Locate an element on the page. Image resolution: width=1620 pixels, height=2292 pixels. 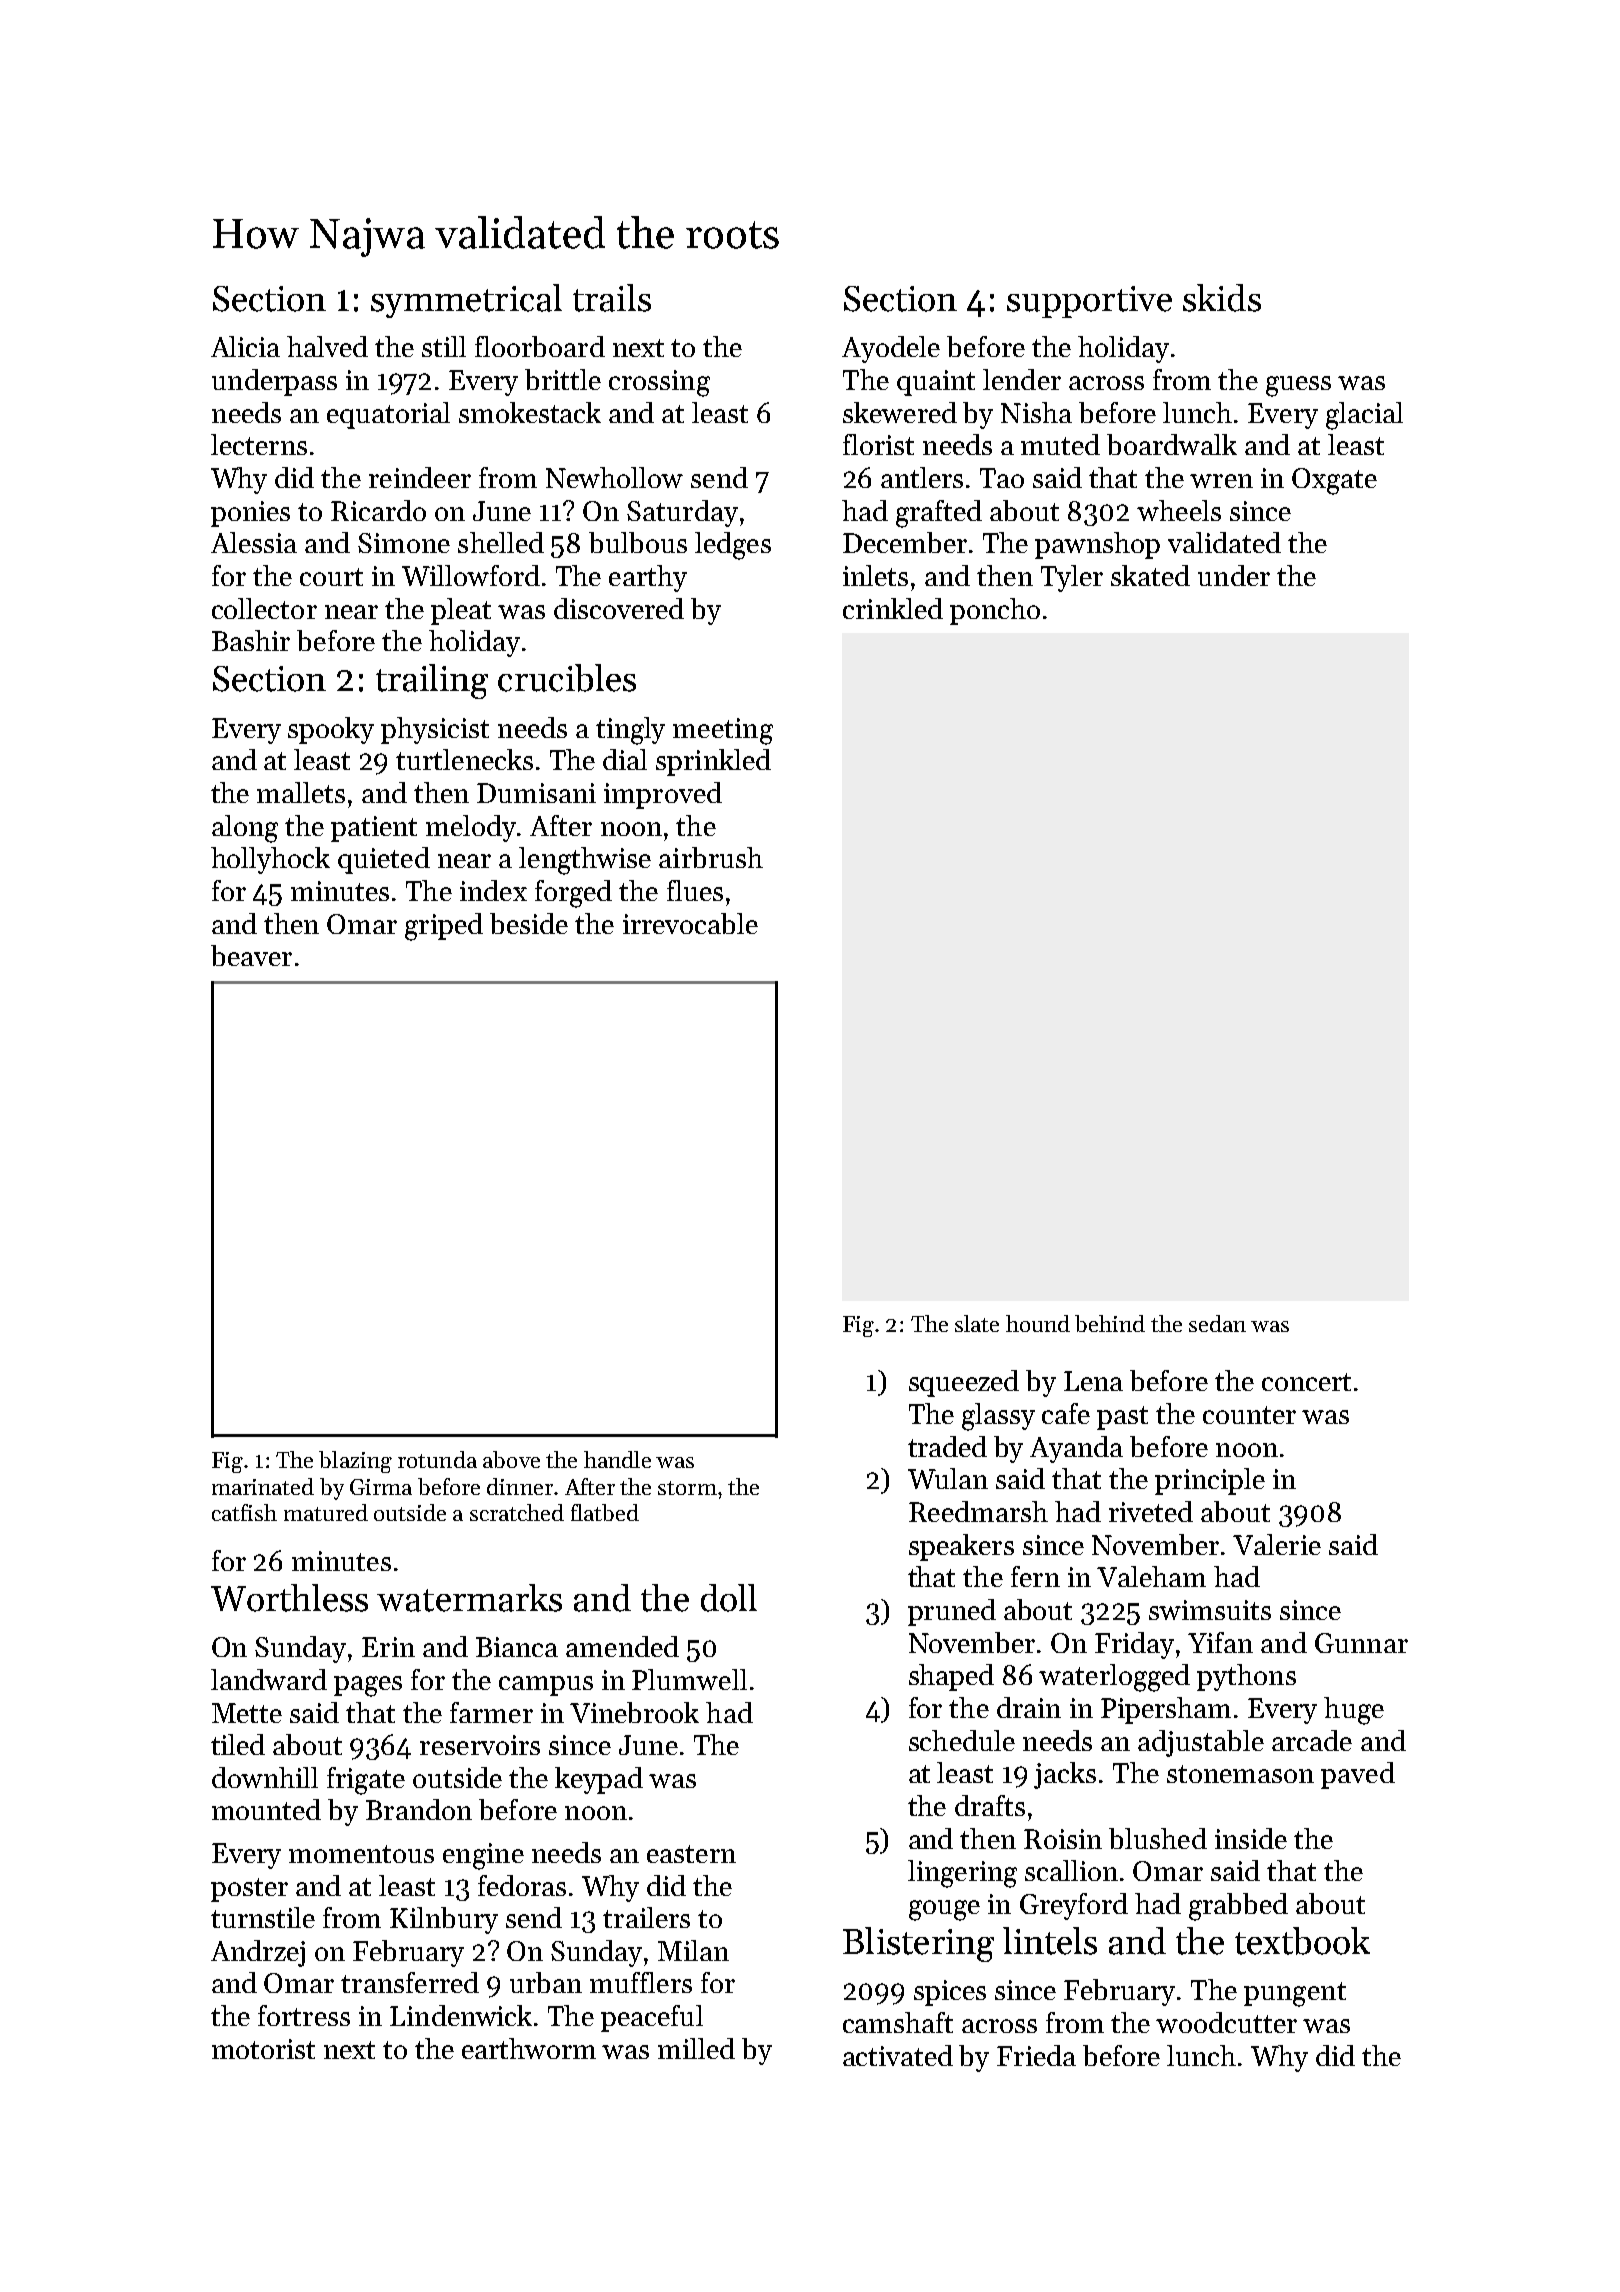
trailing is located at coordinates (432, 681).
